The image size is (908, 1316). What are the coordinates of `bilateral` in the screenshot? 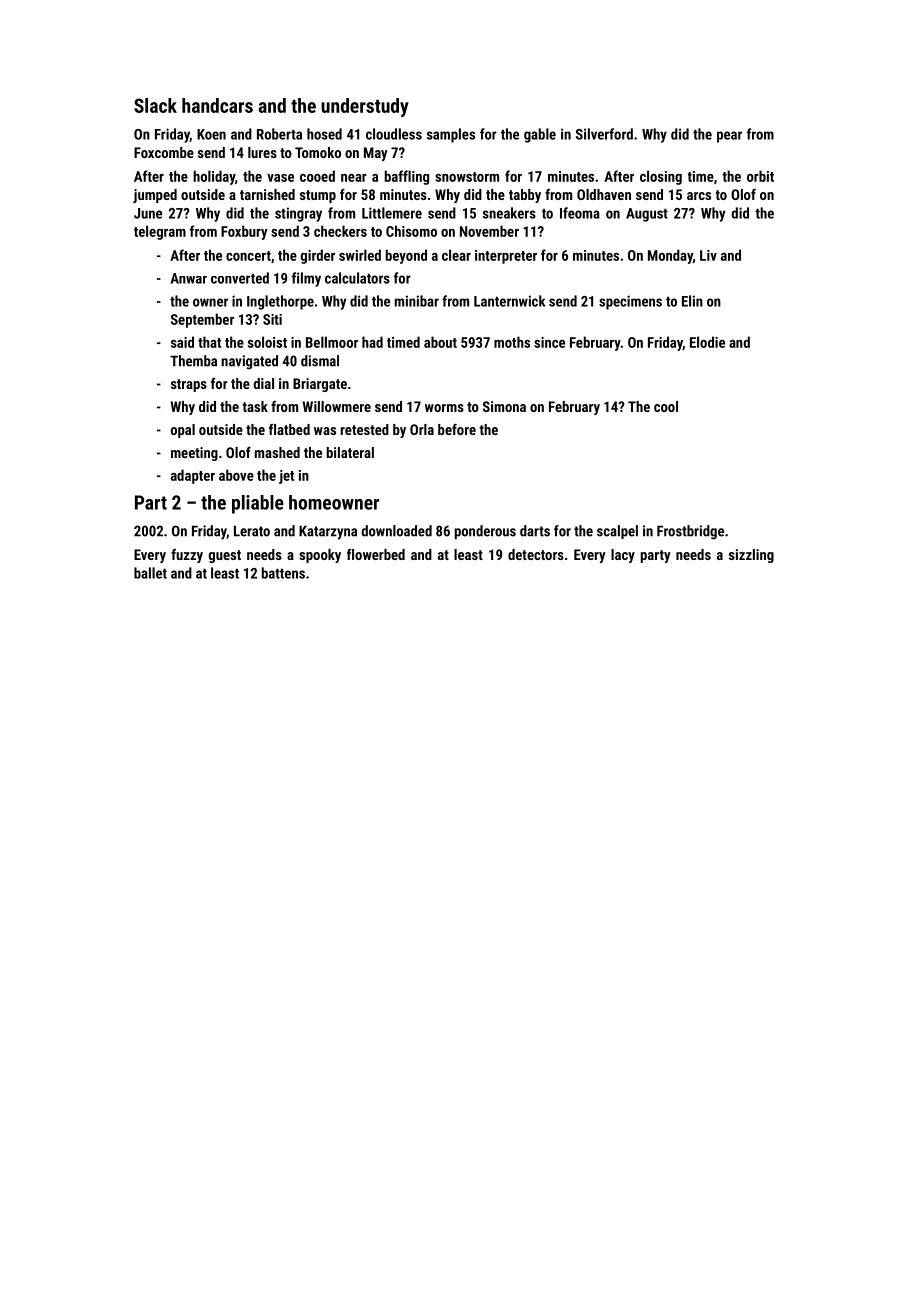 It's located at (350, 452).
